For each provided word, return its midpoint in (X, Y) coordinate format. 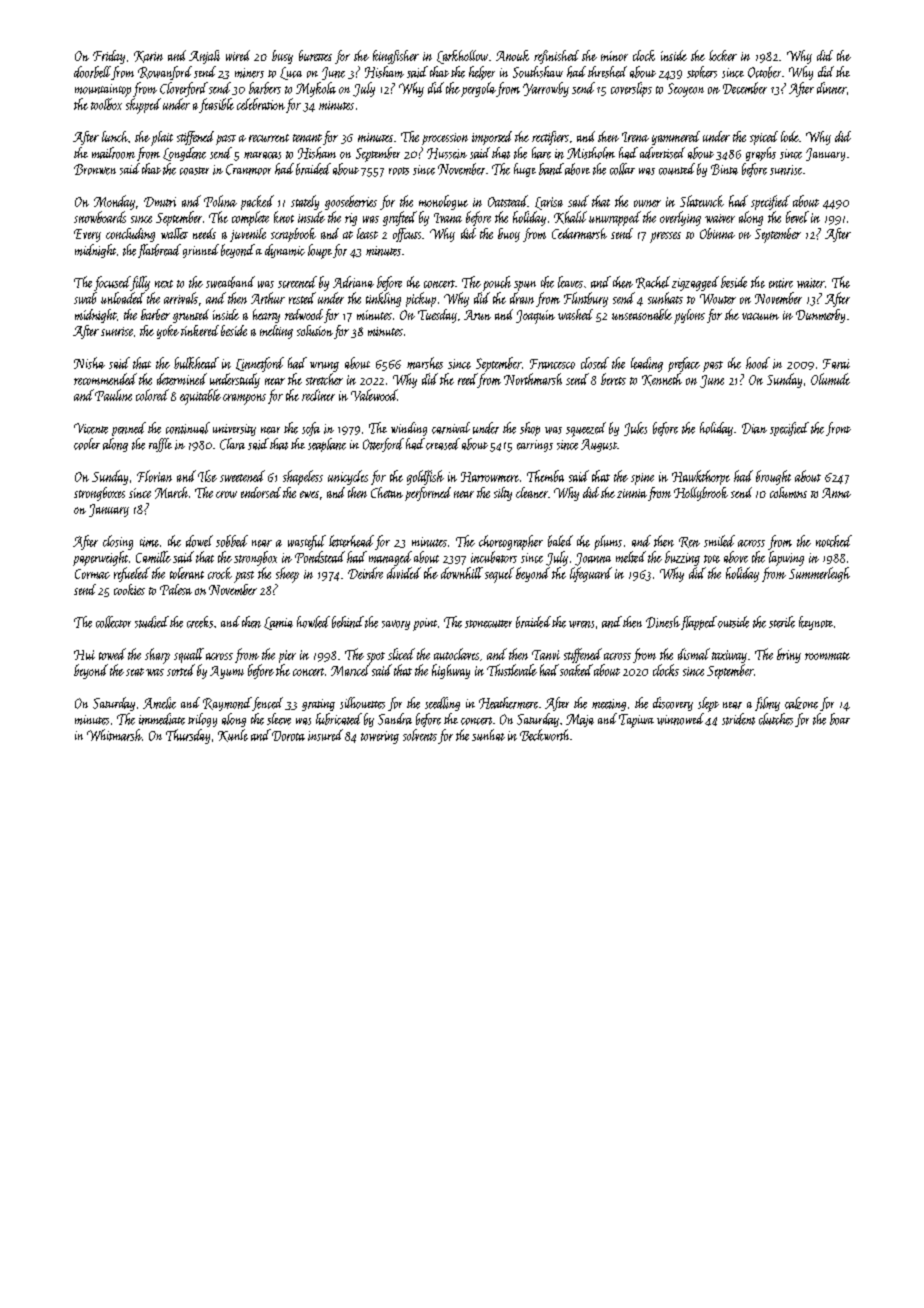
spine (642, 479)
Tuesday (437, 316)
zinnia (632, 493)
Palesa (176, 589)
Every (87, 235)
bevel (797, 217)
